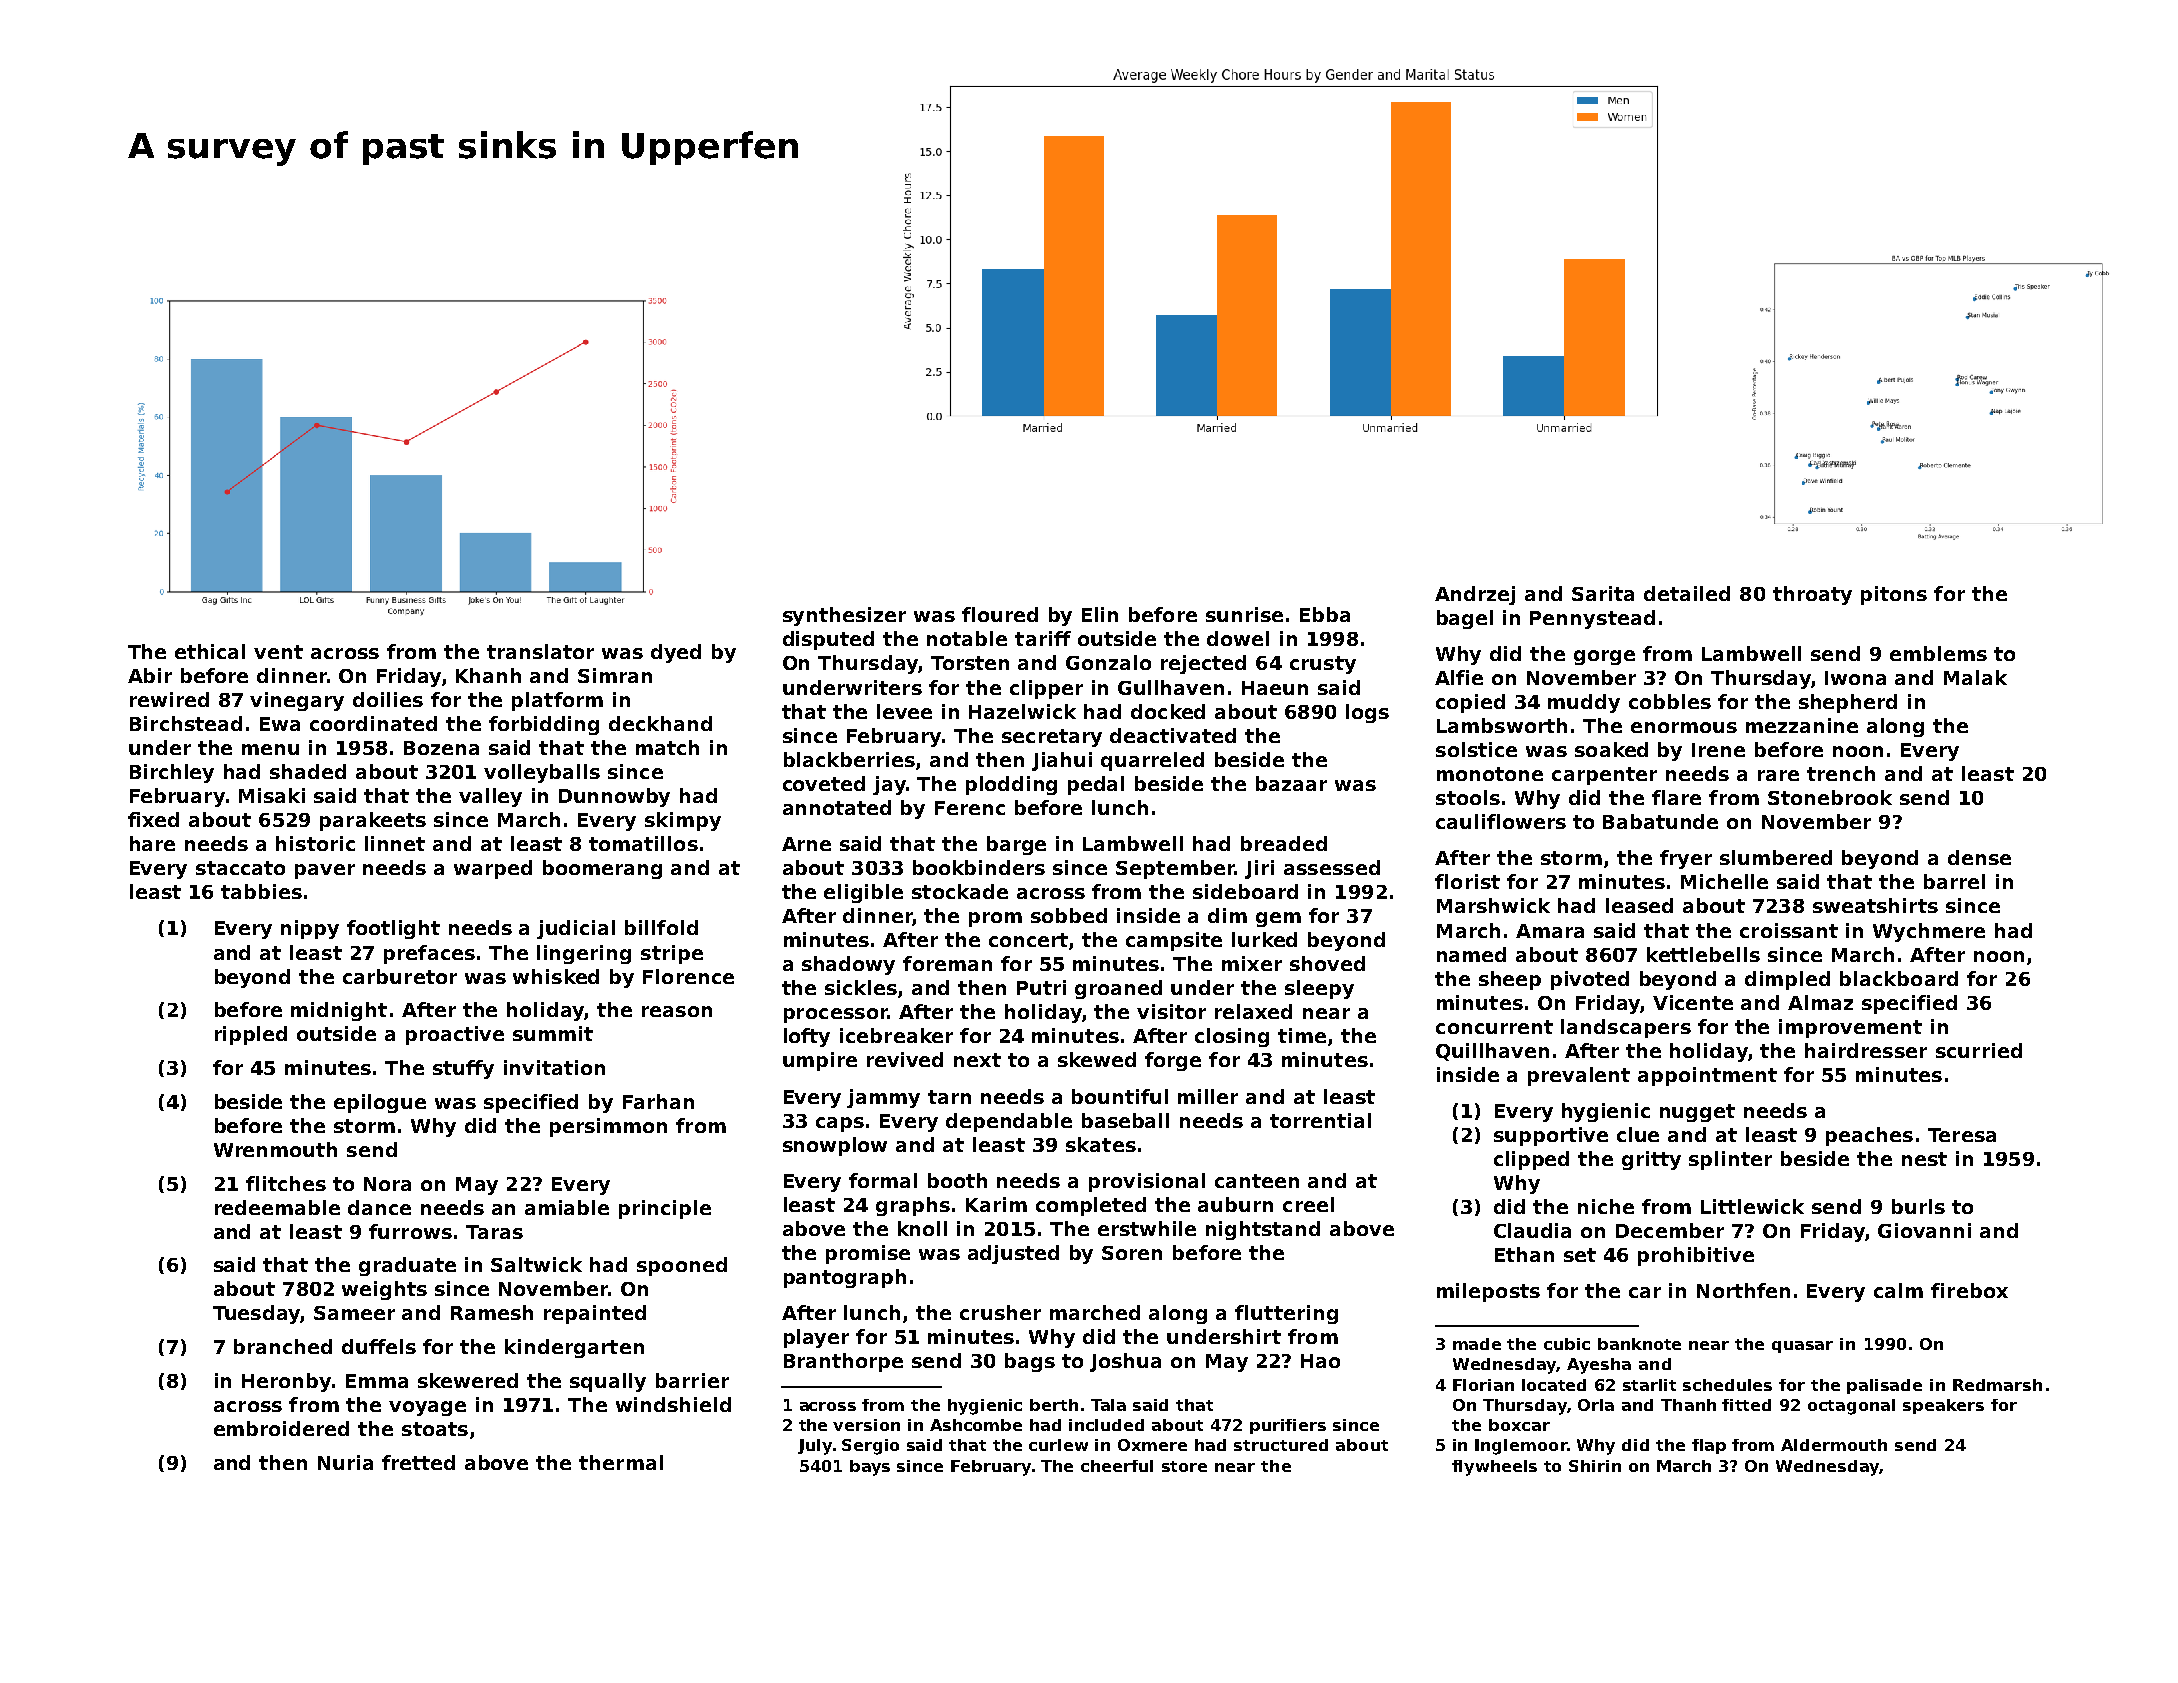 This screenshot has height=1683, width=2178. Describe the element at coordinates (1244, 614) in the screenshot. I see `sunrise` at that location.
